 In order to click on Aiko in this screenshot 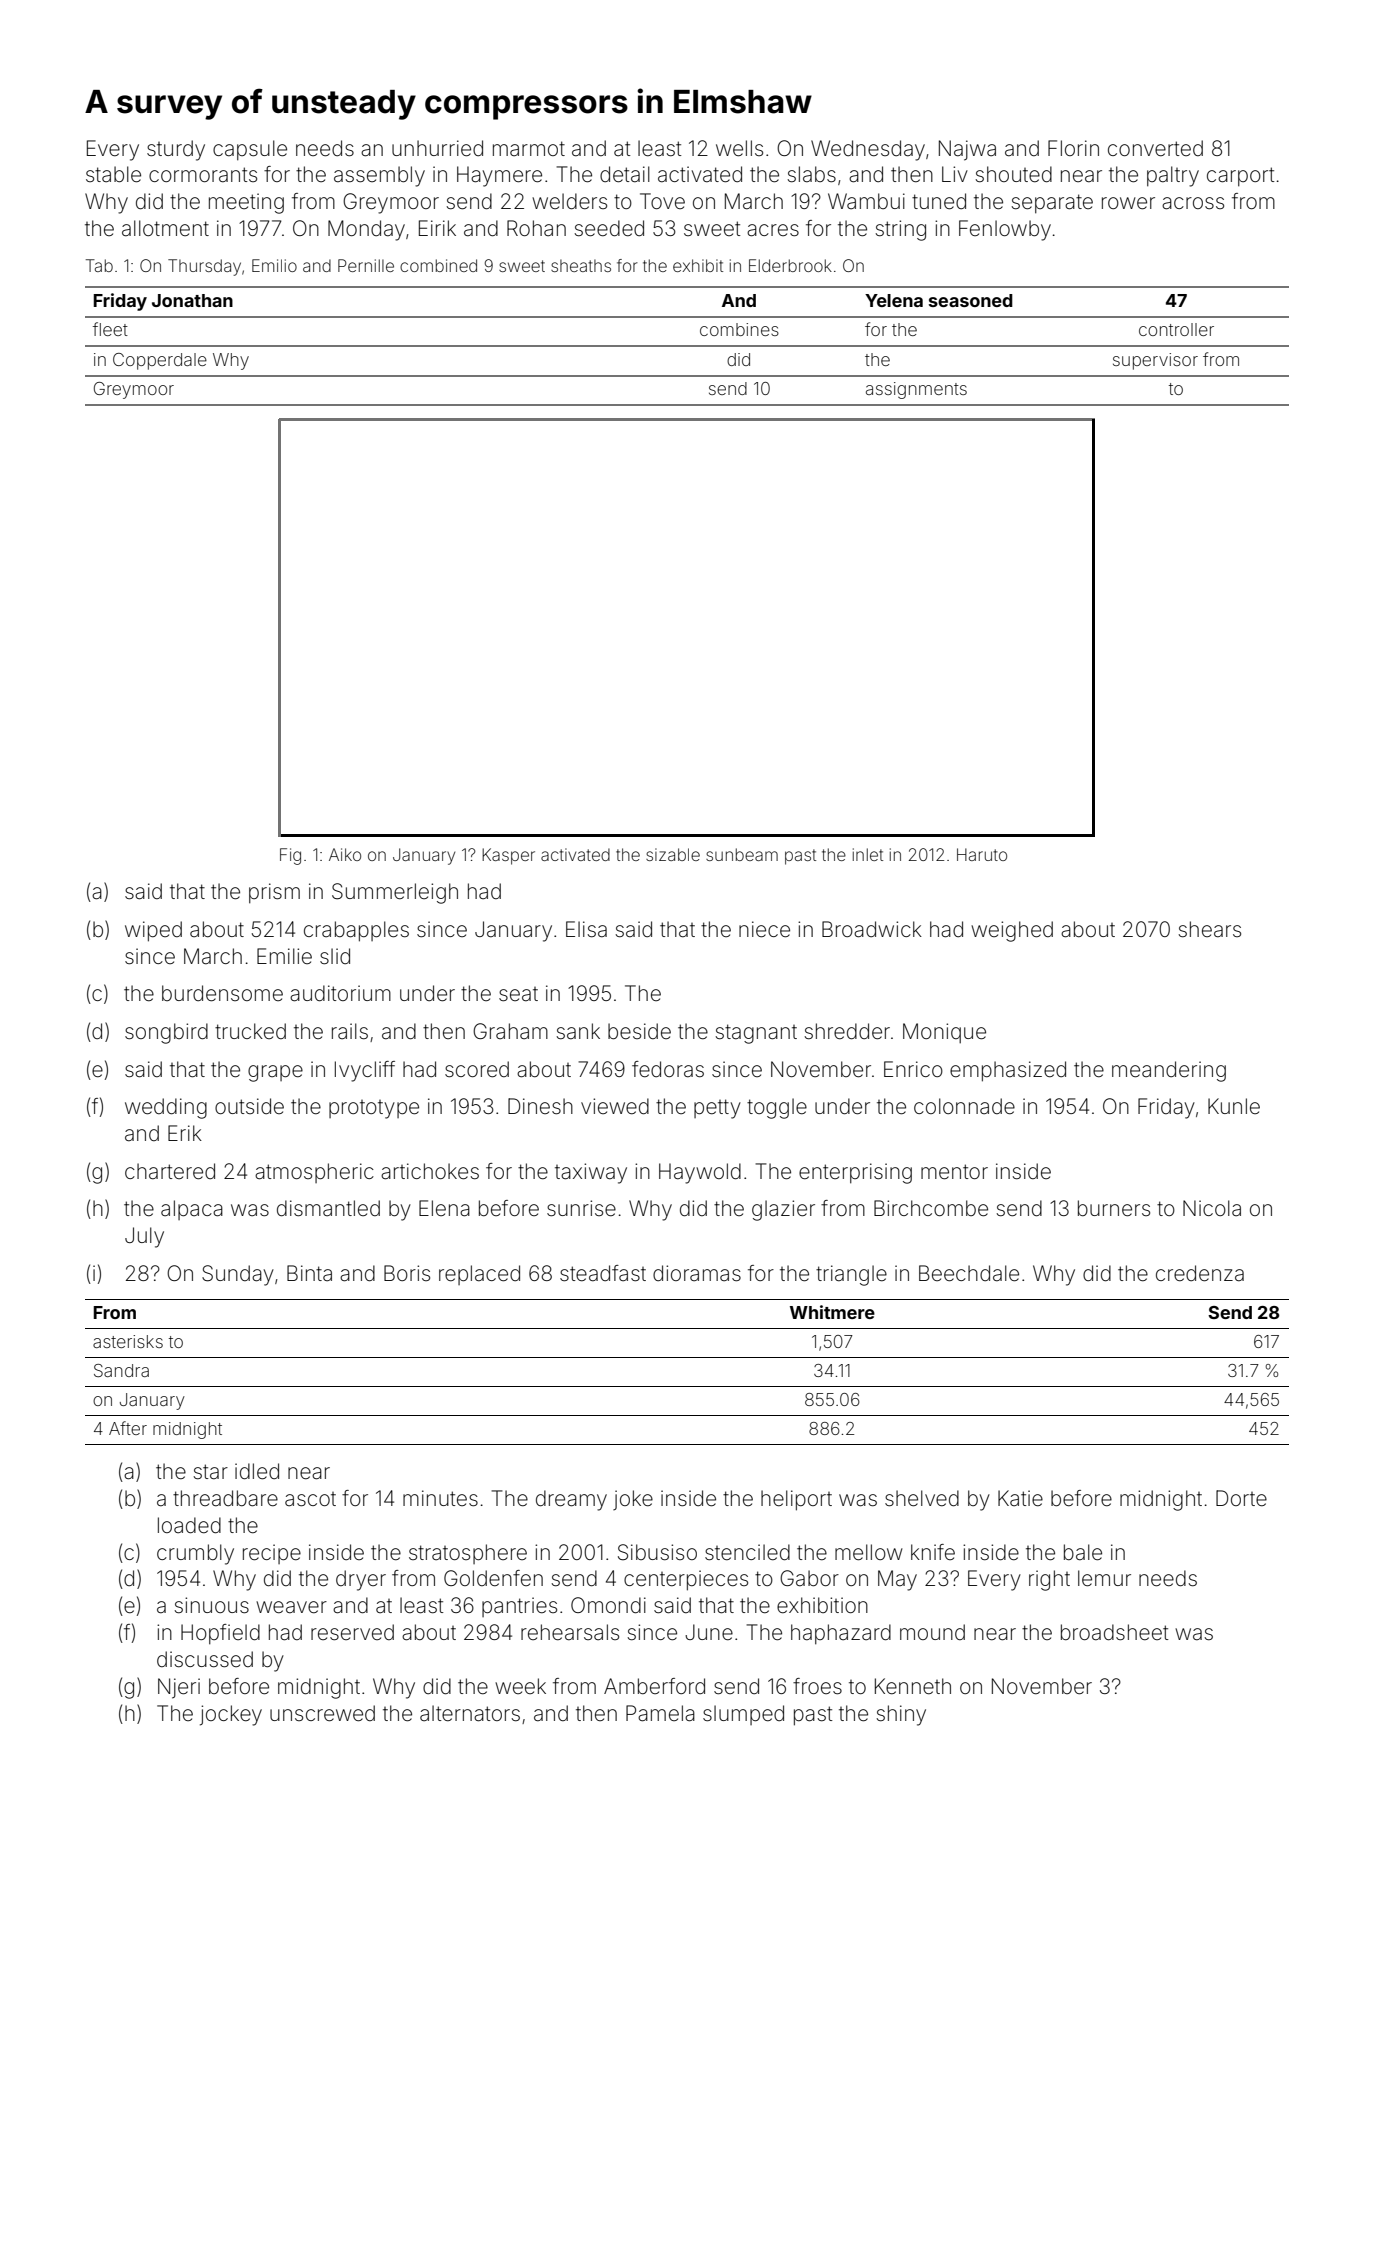, I will do `click(345, 854)`.
